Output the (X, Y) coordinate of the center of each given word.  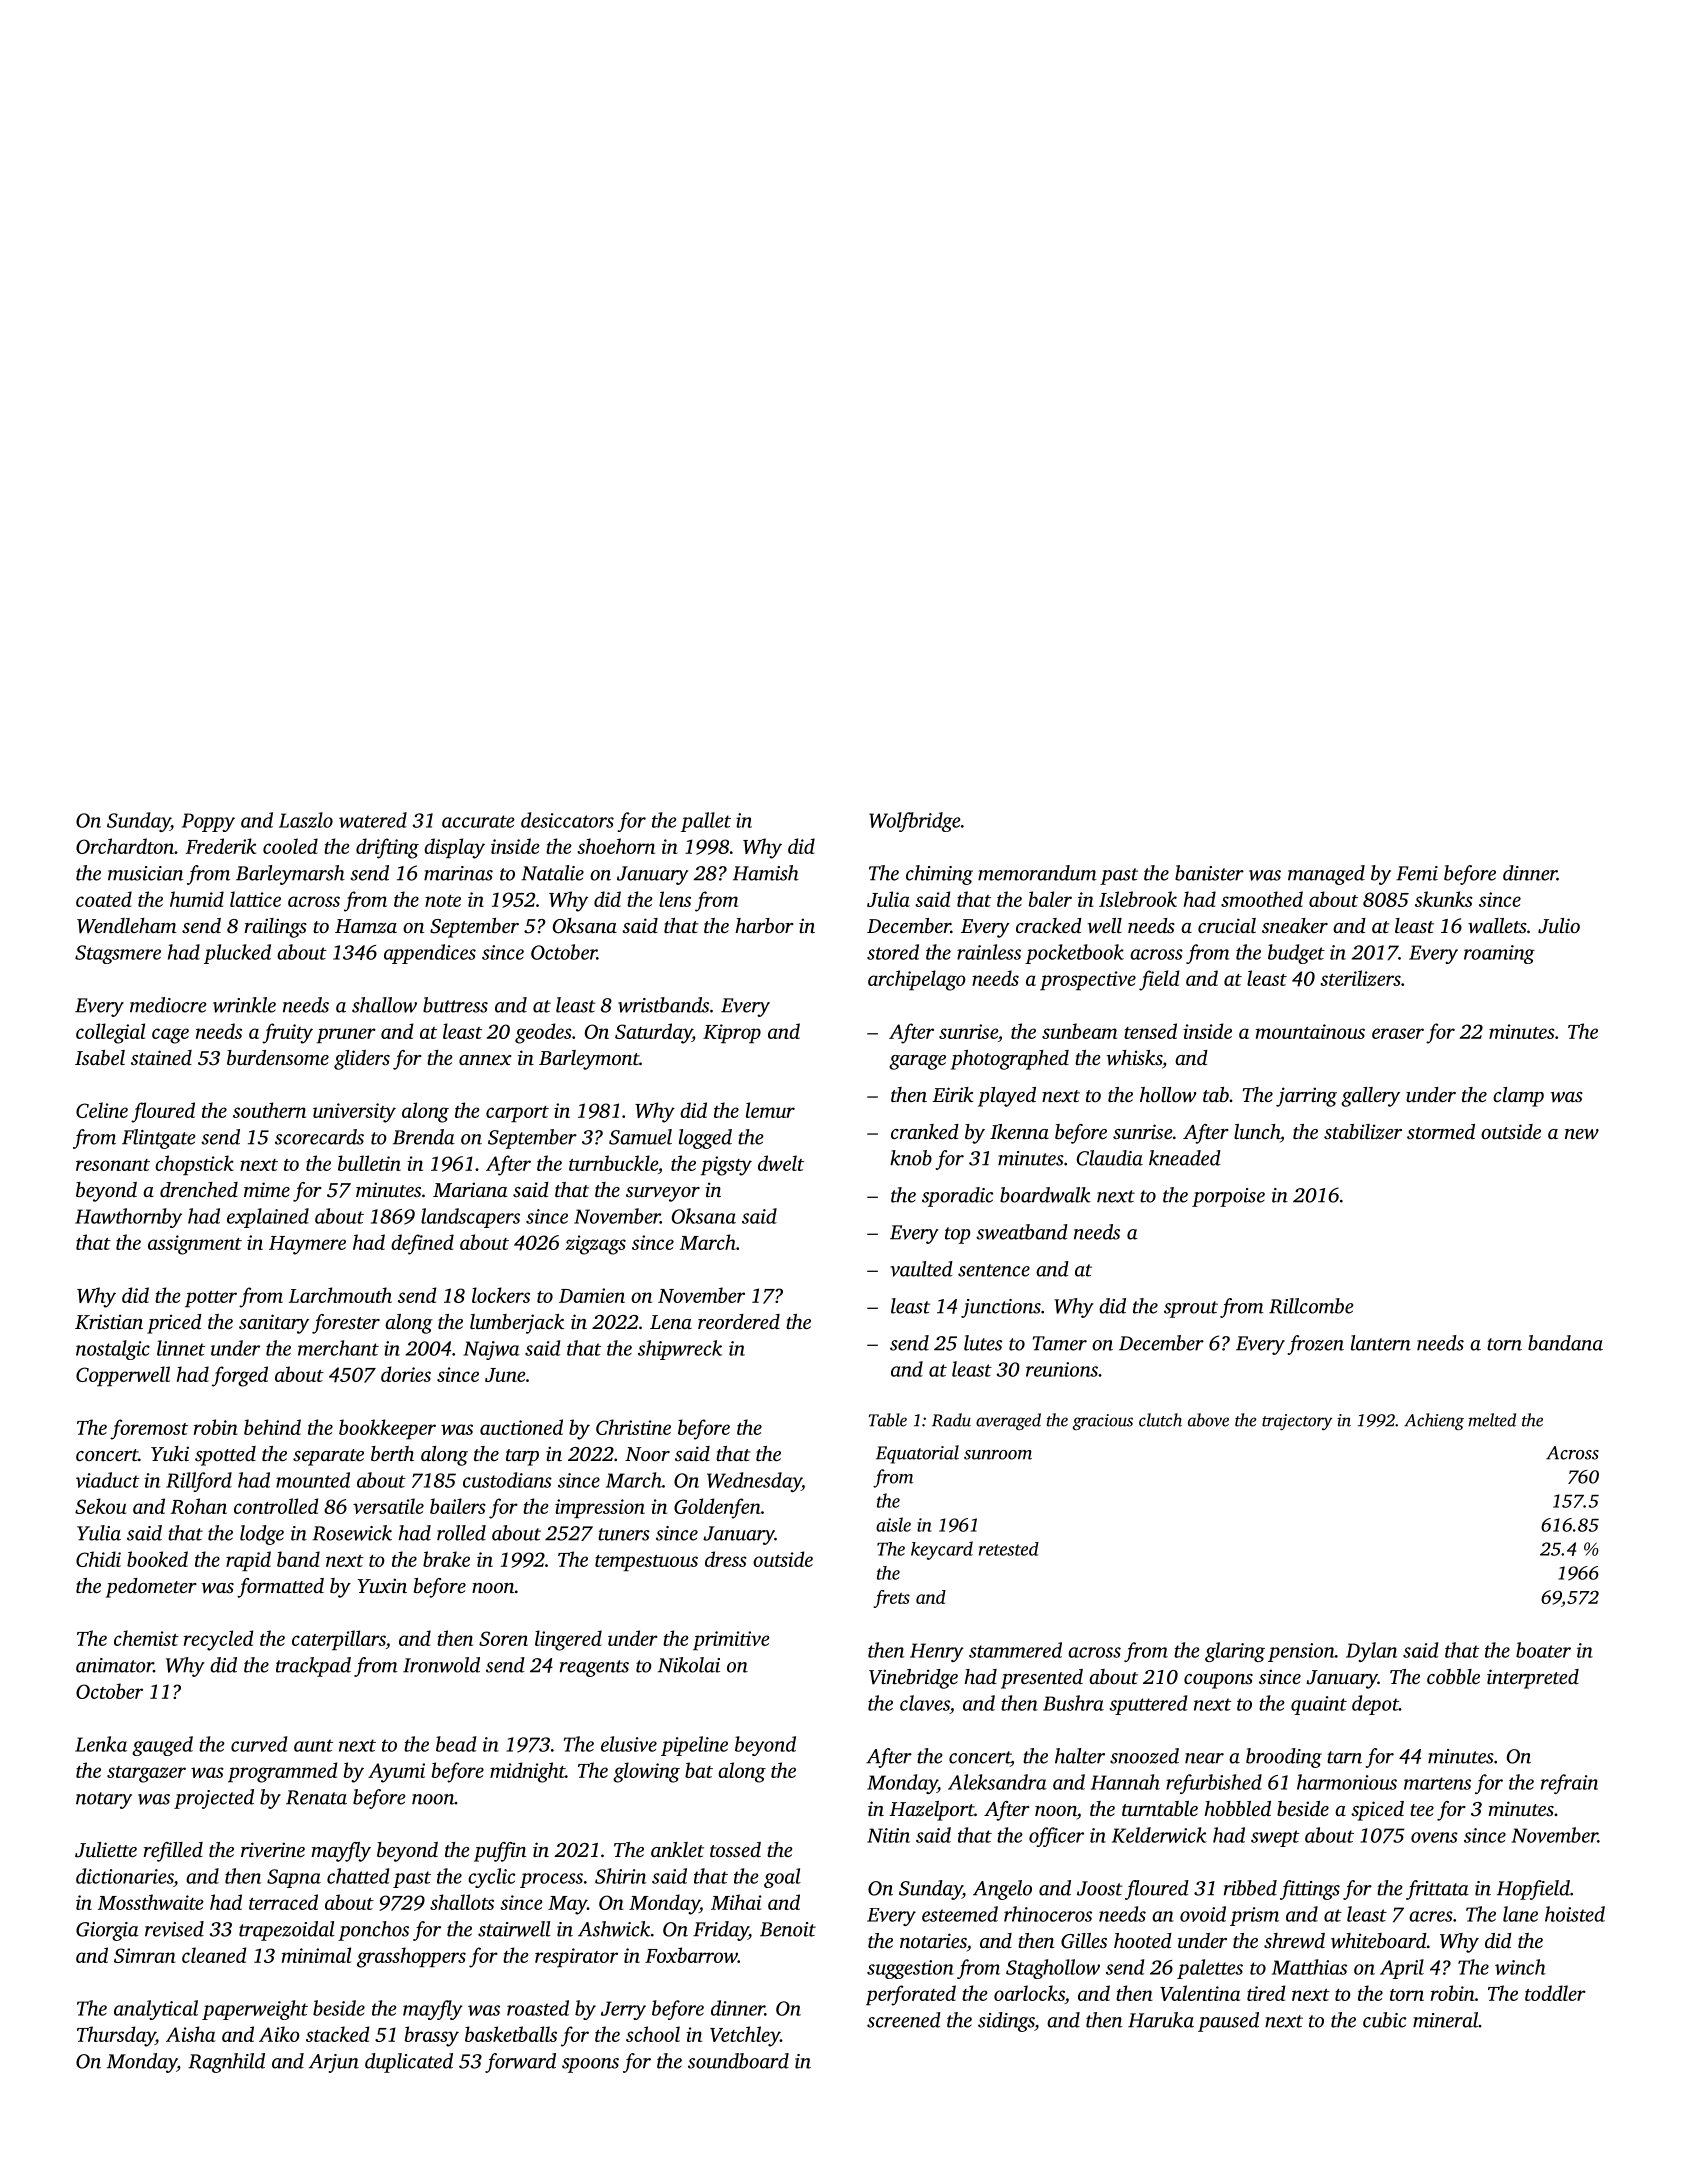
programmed (282, 1772)
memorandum (1037, 873)
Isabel (100, 1057)
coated (104, 899)
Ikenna (1019, 1131)
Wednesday (754, 1482)
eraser (1398, 1033)
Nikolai (689, 1665)
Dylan (1371, 1652)
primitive (731, 1640)
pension (1301, 1652)
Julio (1559, 926)
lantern (1381, 1343)
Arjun (334, 2063)
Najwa (491, 1350)
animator (114, 1665)
